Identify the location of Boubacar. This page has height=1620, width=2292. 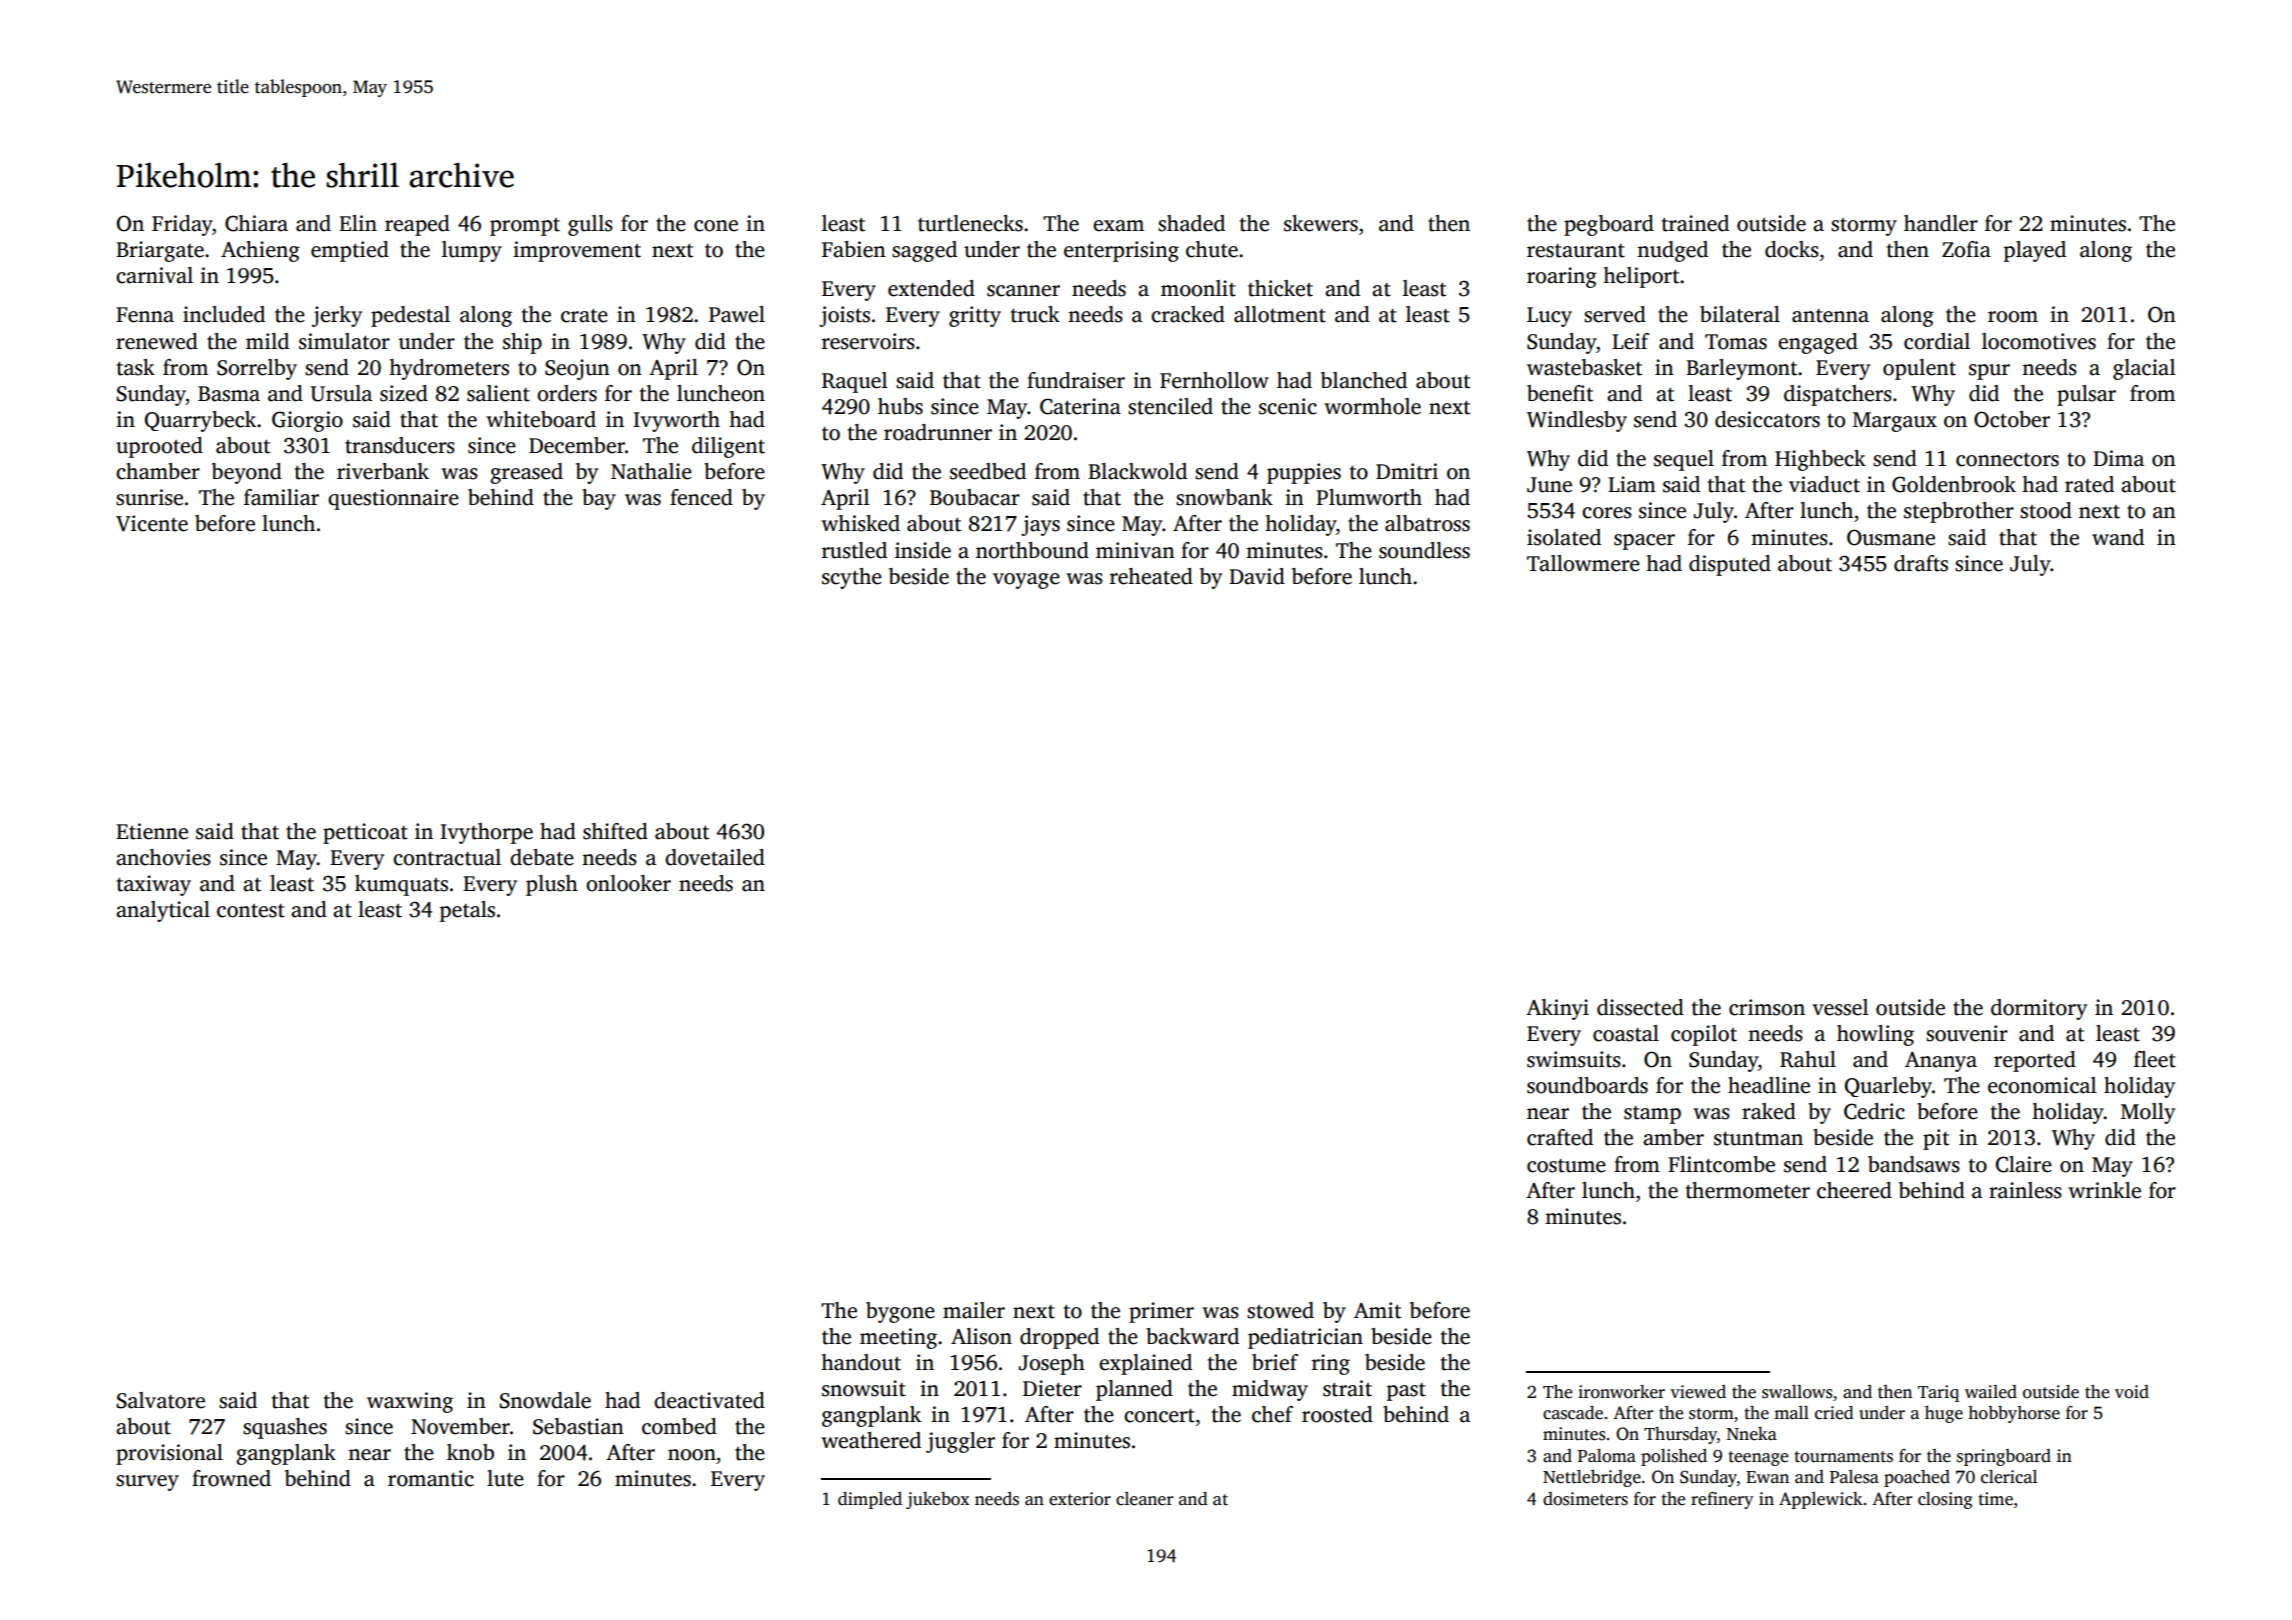
(975, 497).
